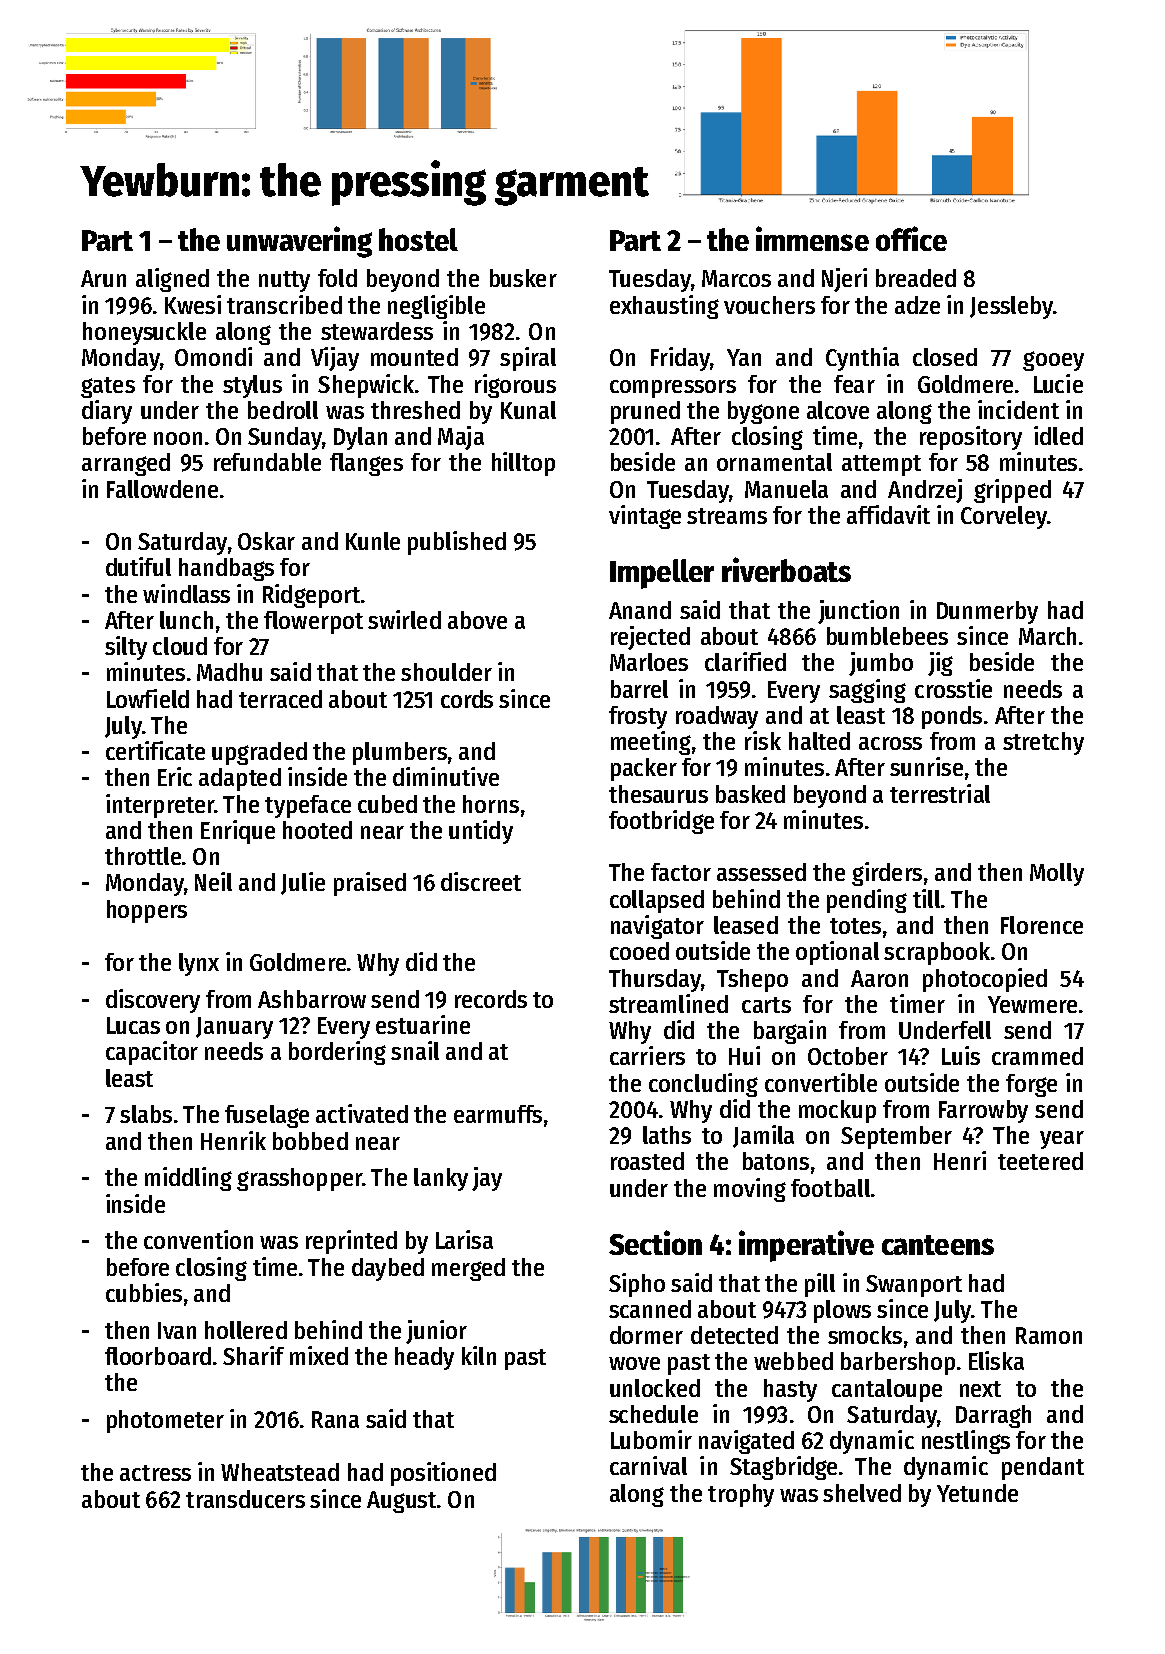 The height and width of the image is (1654, 1165). I want to click on teetered, so click(1040, 1161).
